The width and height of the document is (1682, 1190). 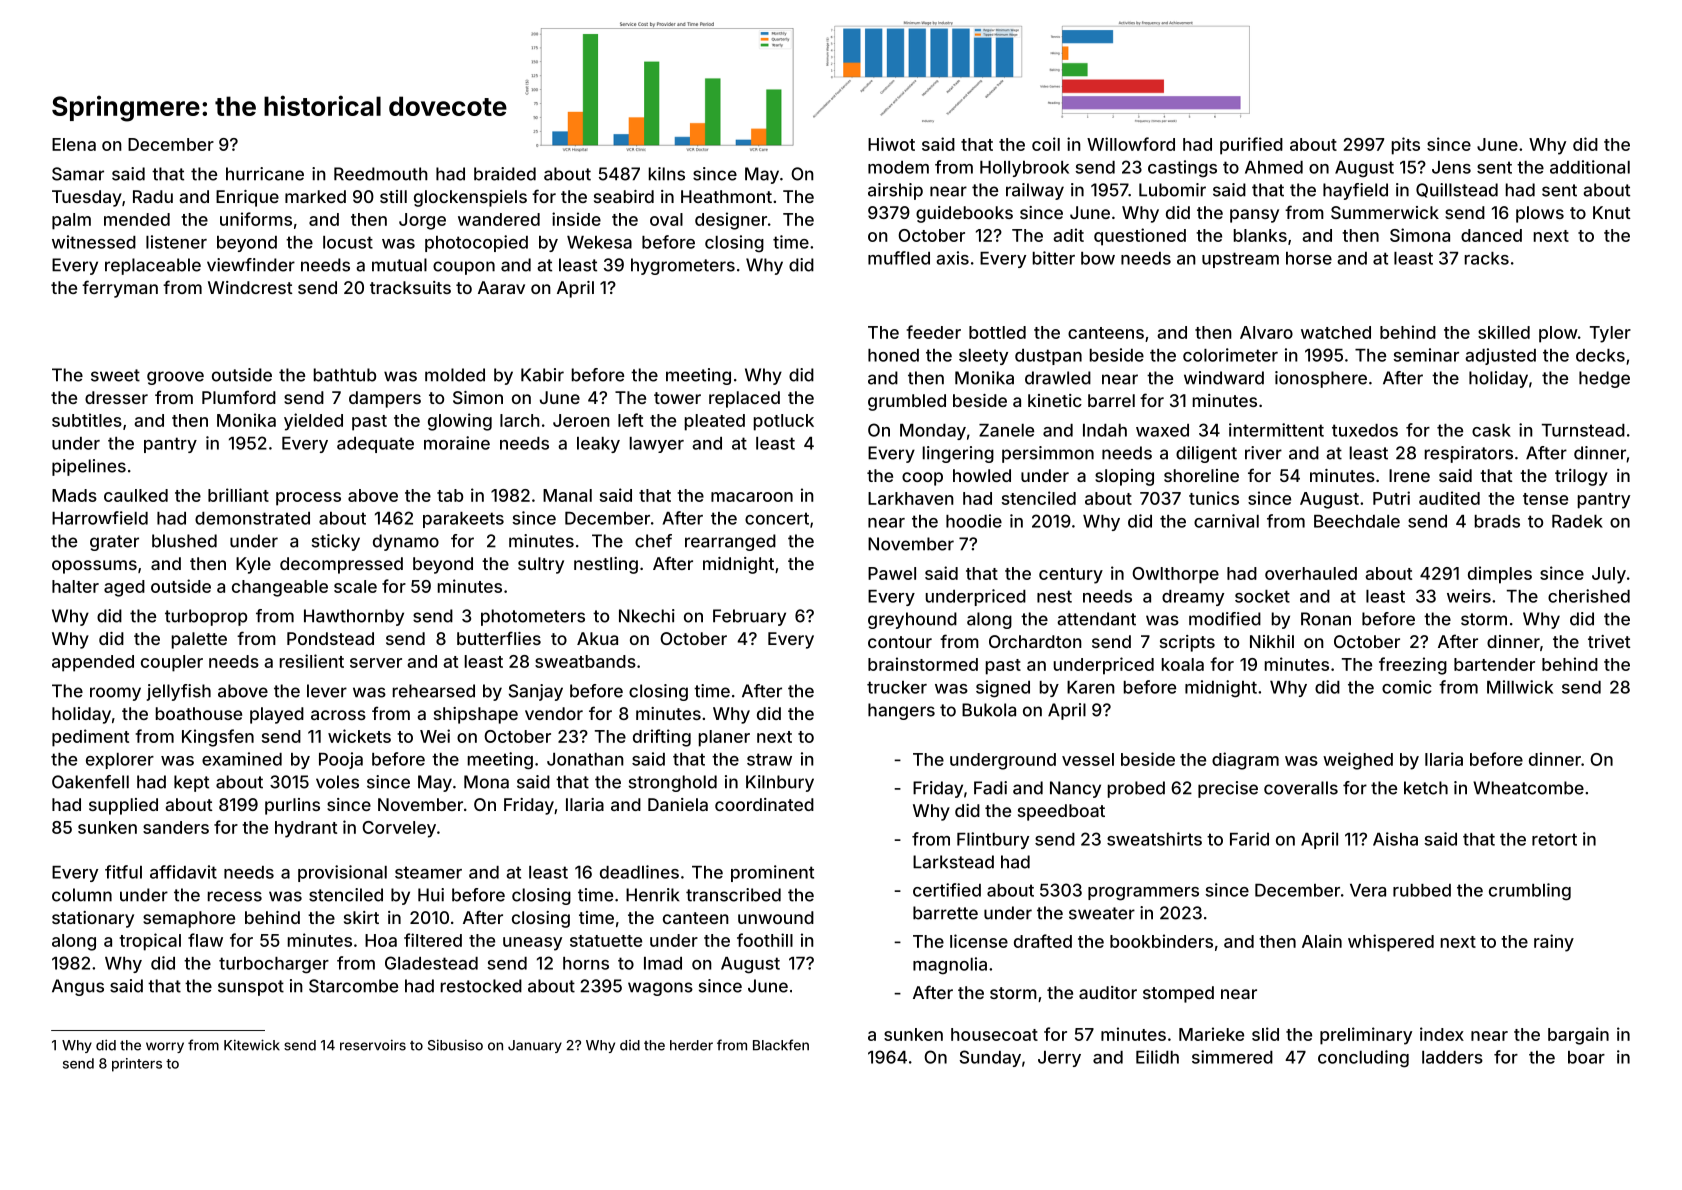 What do you see at coordinates (381, 174) in the document?
I see `Reedmouth` at bounding box center [381, 174].
